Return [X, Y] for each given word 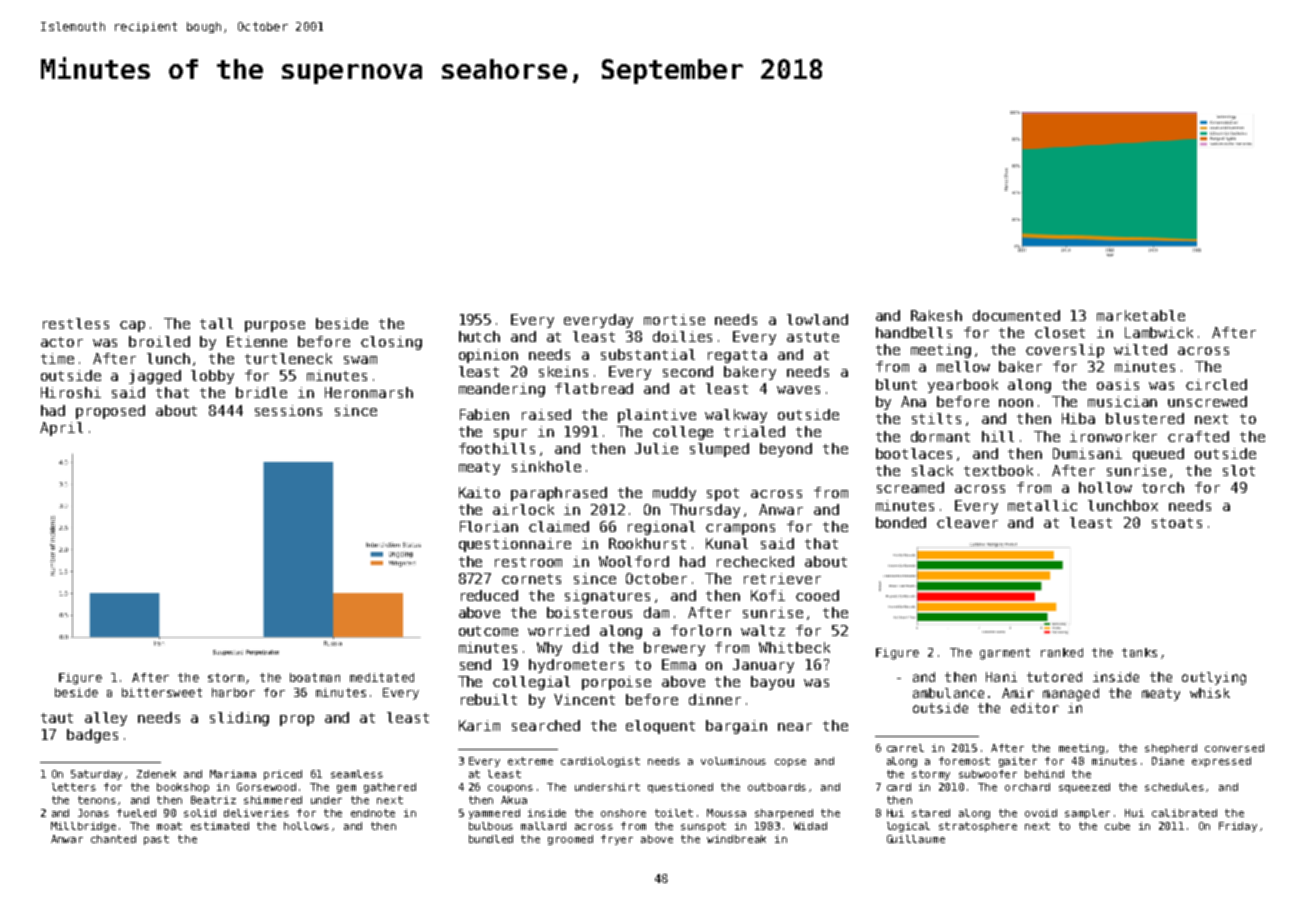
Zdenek [156, 774]
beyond [786, 450]
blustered [1145, 418]
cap [132, 326]
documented [1016, 315]
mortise [674, 319]
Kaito [479, 492]
